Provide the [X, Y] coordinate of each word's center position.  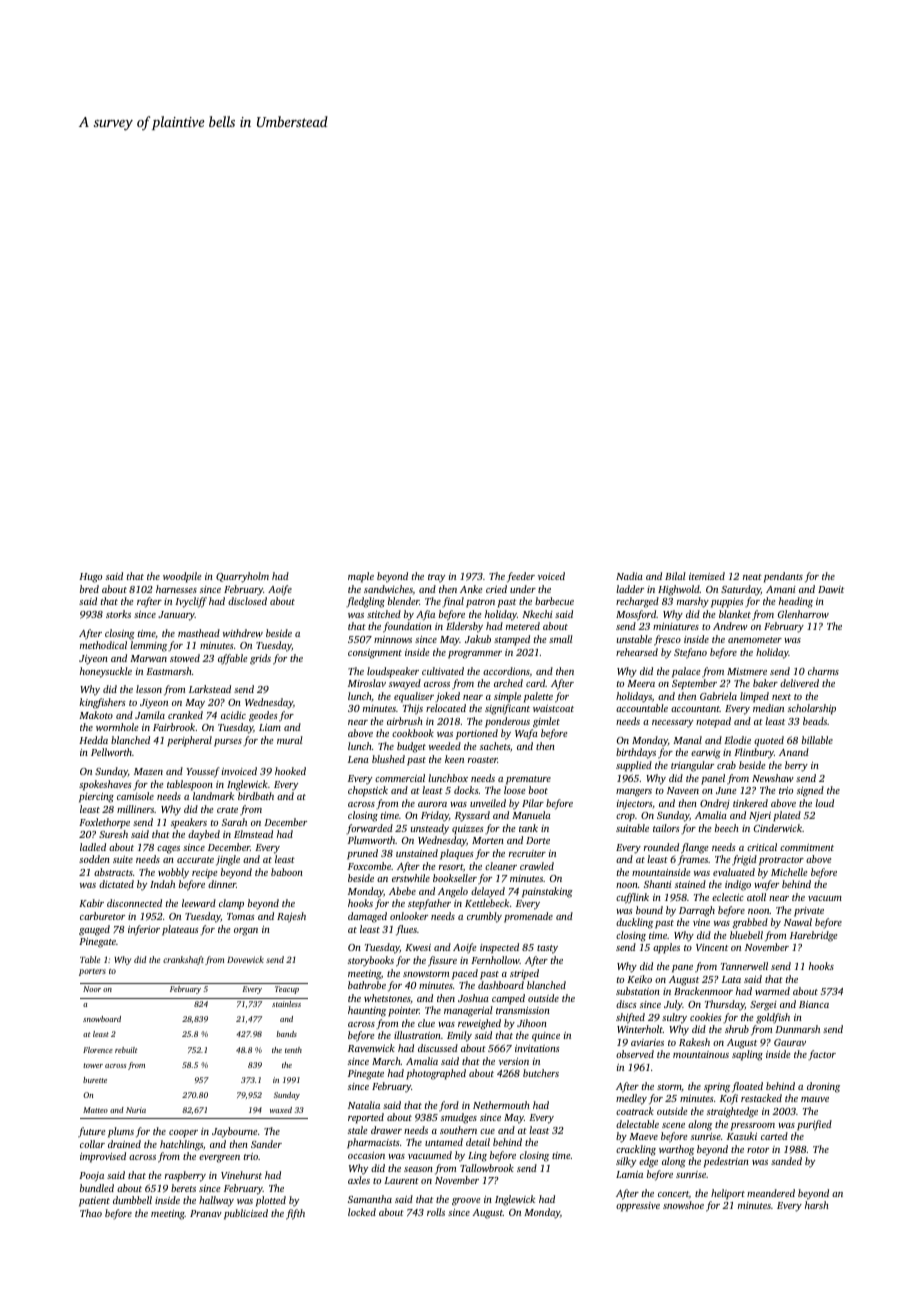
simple [507, 697]
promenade [528, 917]
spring [717, 1088]
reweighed [479, 1024]
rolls [436, 1212]
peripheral [189, 741]
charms [823, 671]
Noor [92, 989]
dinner [222, 884]
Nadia [629, 576]
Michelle [789, 872]
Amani [781, 589]
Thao [91, 1213]
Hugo [90, 578]
